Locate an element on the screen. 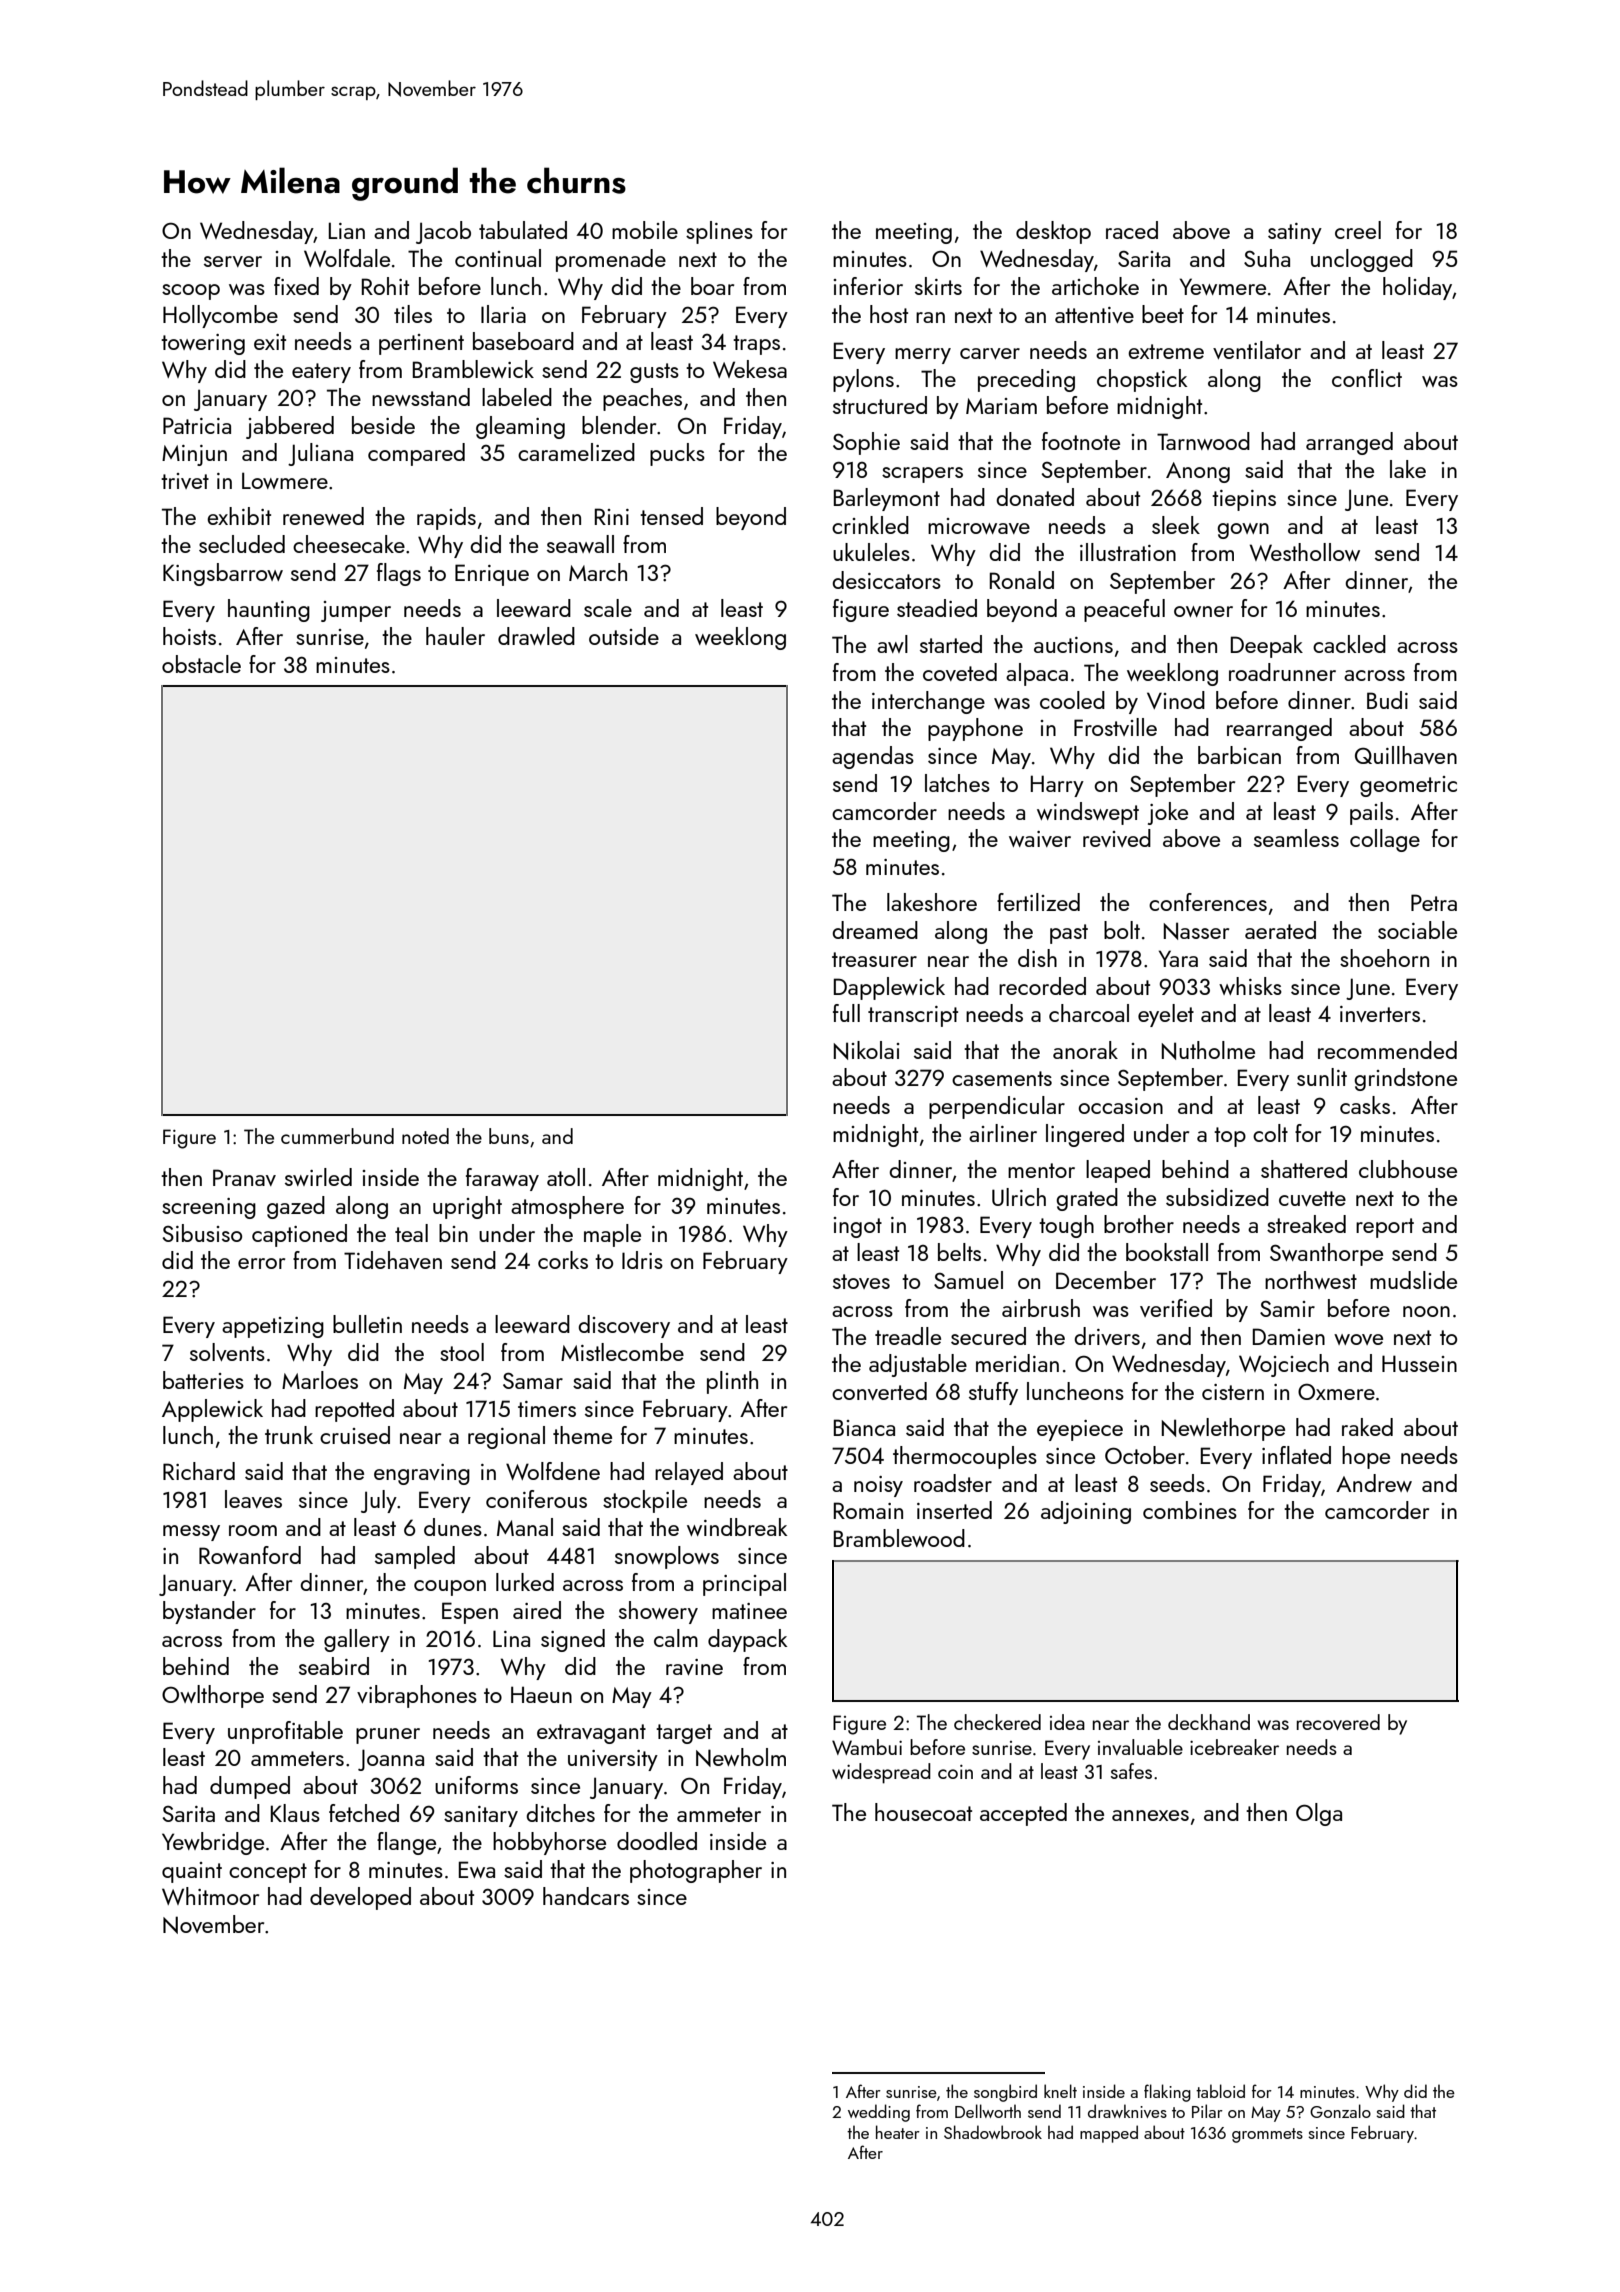  Pilar is located at coordinates (1207, 2111).
